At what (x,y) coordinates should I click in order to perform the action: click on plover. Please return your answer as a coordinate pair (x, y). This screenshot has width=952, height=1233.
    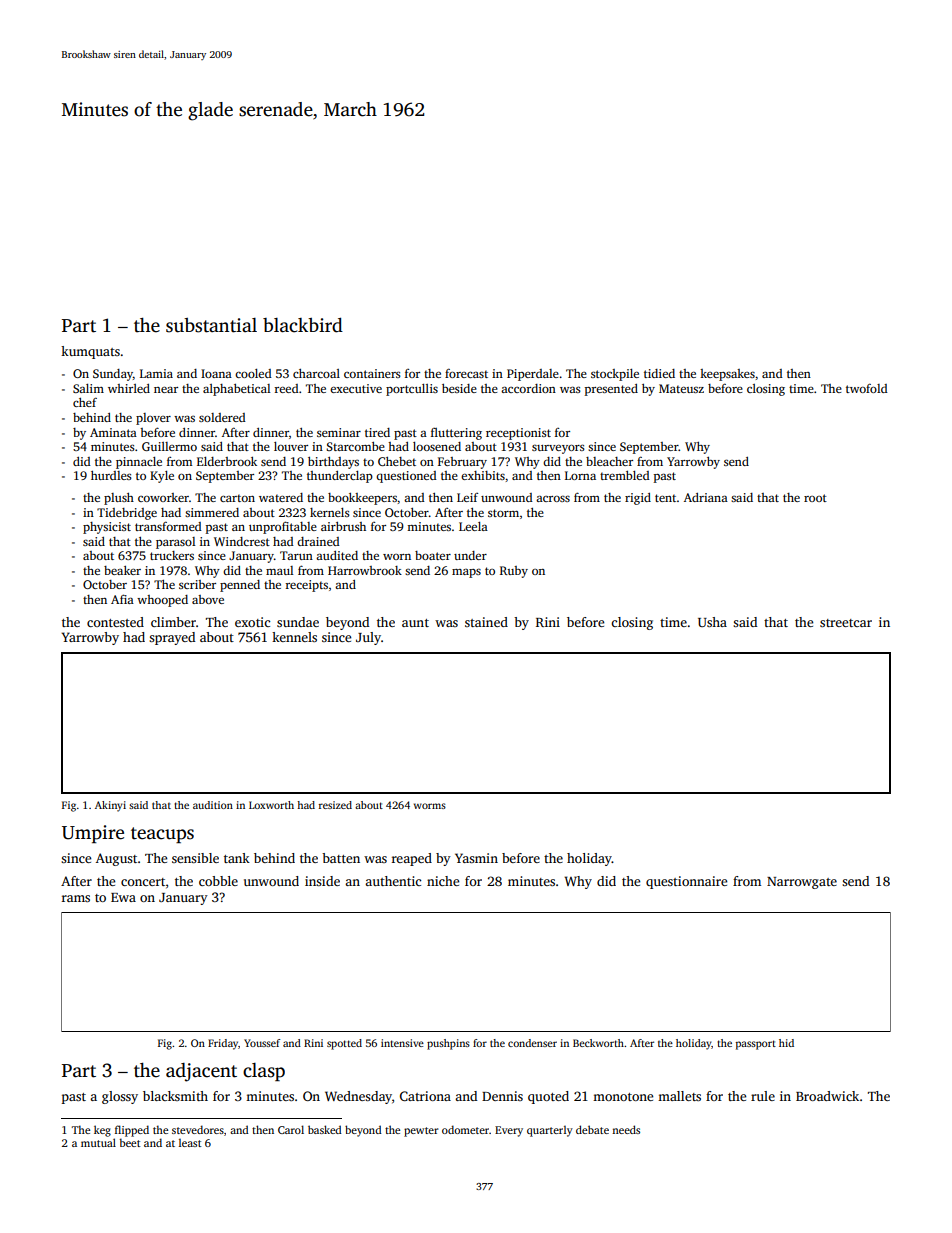
    Looking at the image, I should click on (153, 419).
